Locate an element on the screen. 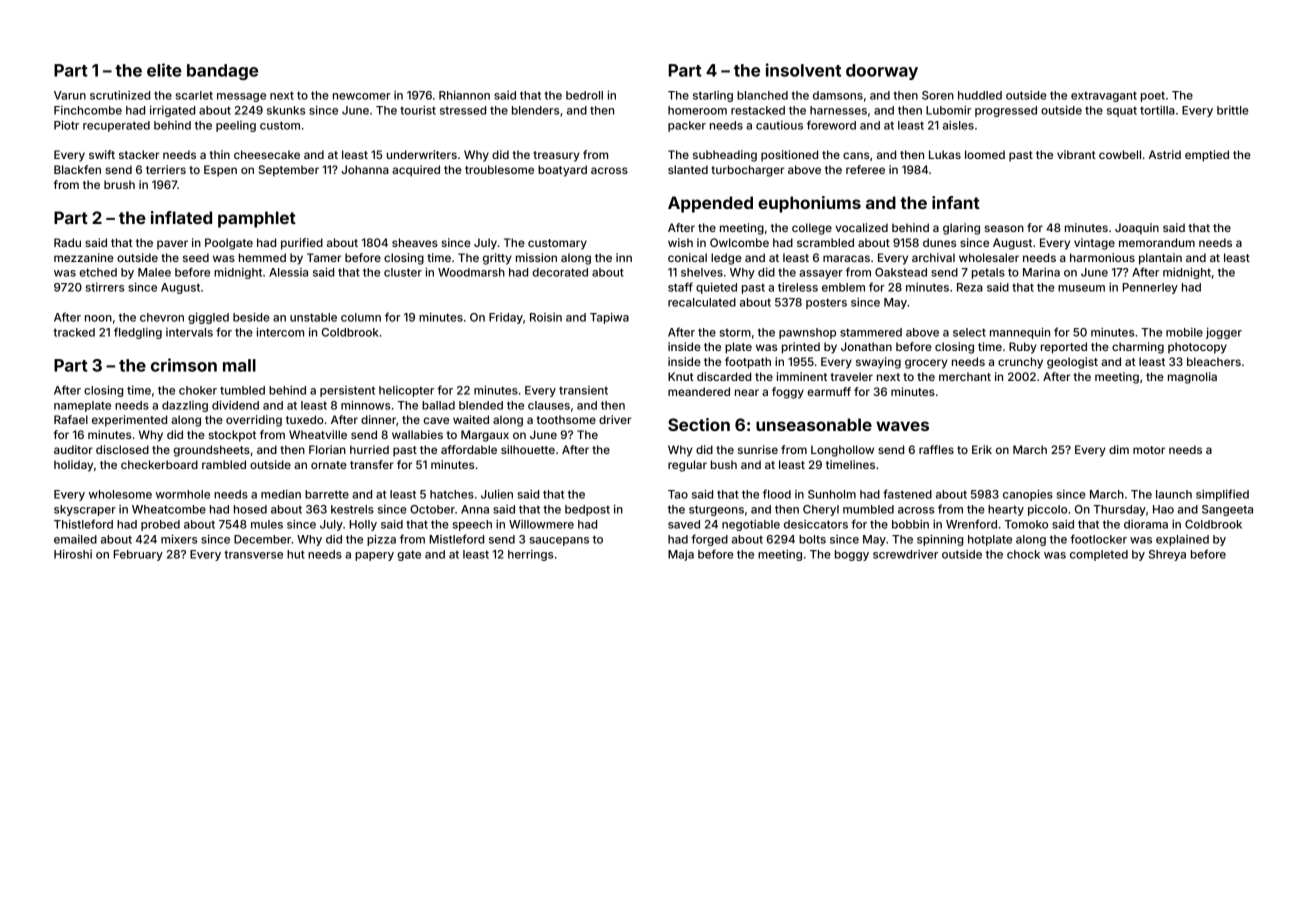 The width and height of the screenshot is (1308, 924). doorway is located at coordinates (882, 72).
